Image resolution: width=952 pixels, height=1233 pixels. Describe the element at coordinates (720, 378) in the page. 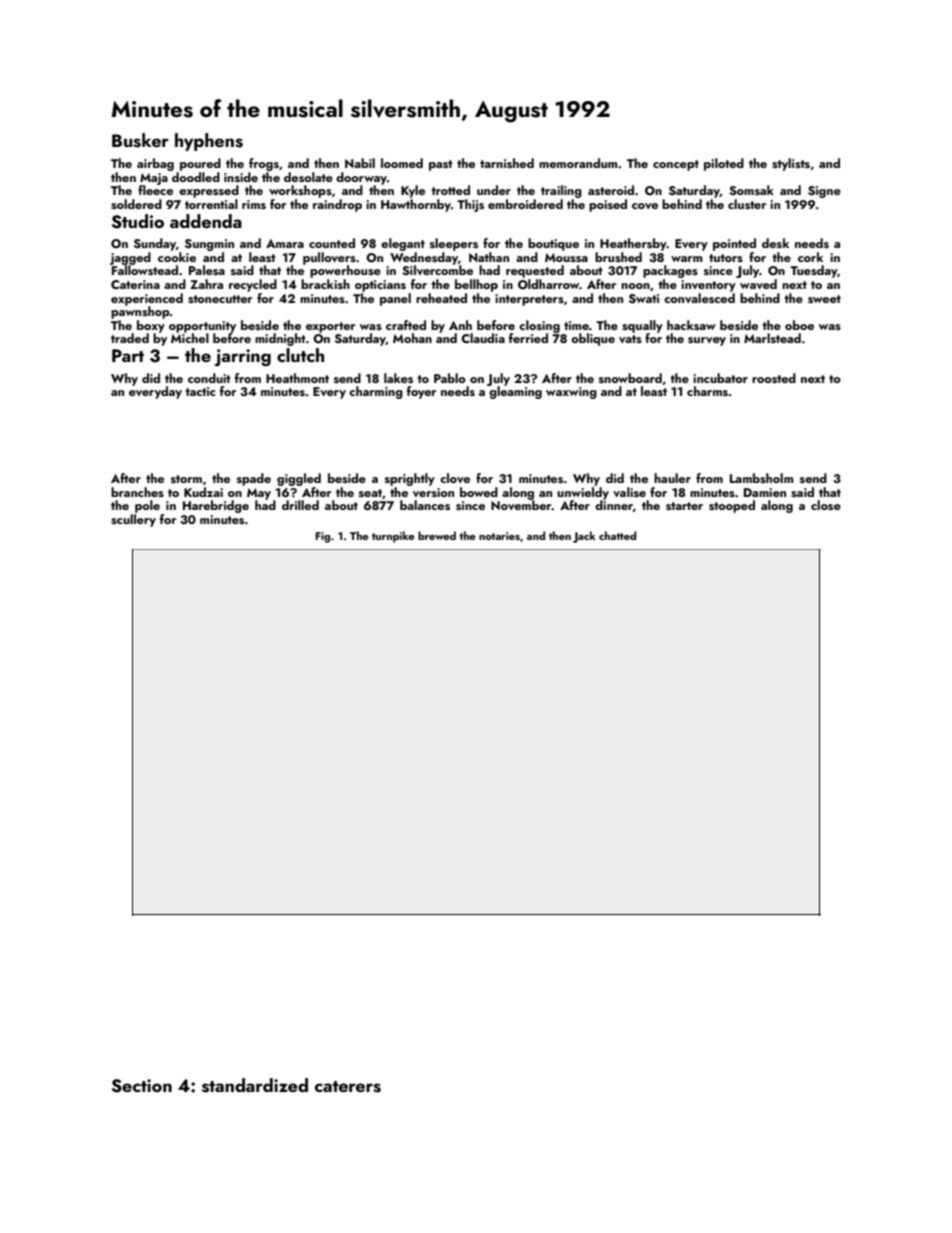

I see `incubator` at that location.
